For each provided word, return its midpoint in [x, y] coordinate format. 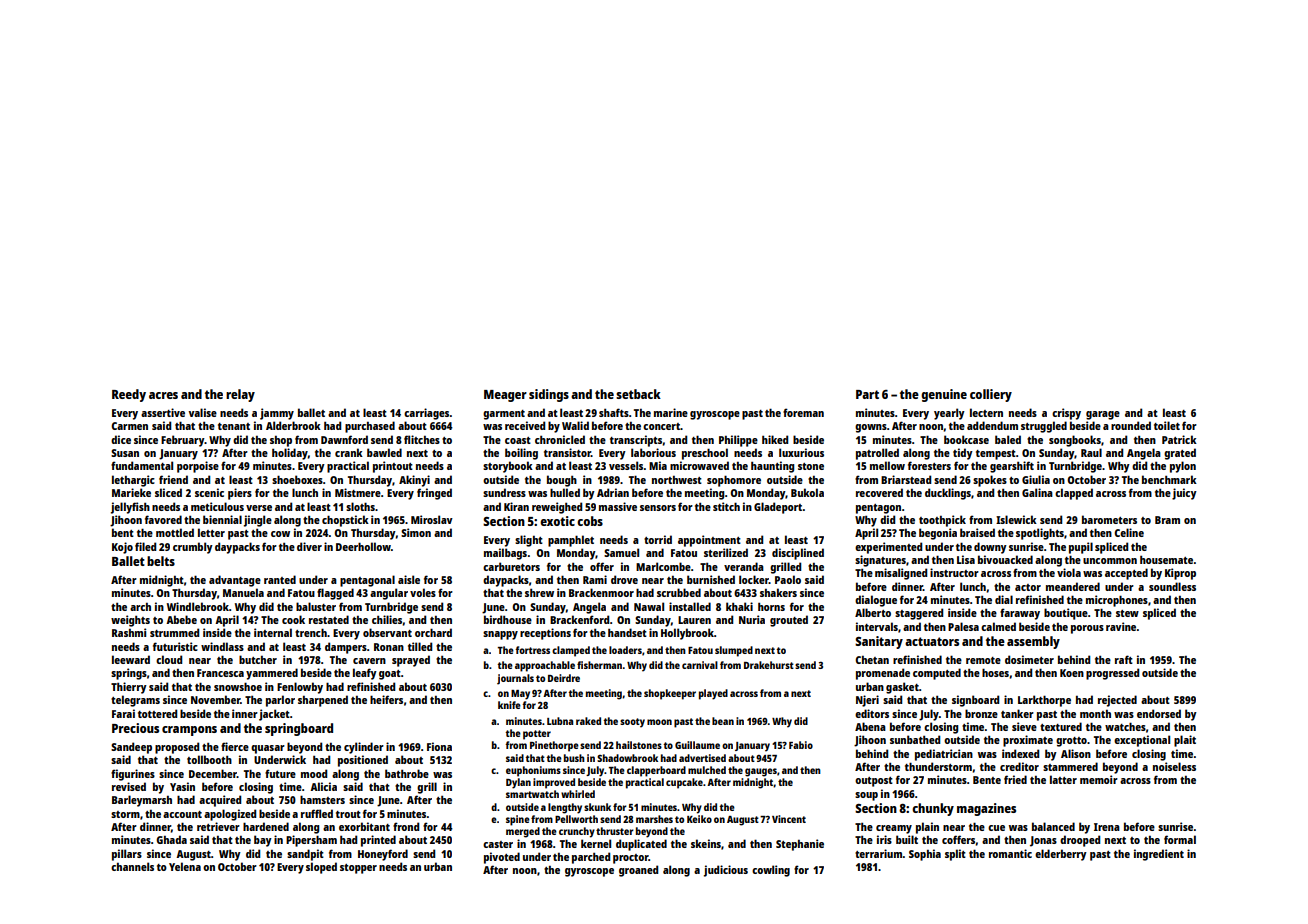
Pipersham [311, 841]
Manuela [243, 592]
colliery [991, 395]
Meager [505, 396]
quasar [268, 749]
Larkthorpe [1044, 701]
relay [240, 395]
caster [498, 844]
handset [627, 632]
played [713, 694]
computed [937, 674]
